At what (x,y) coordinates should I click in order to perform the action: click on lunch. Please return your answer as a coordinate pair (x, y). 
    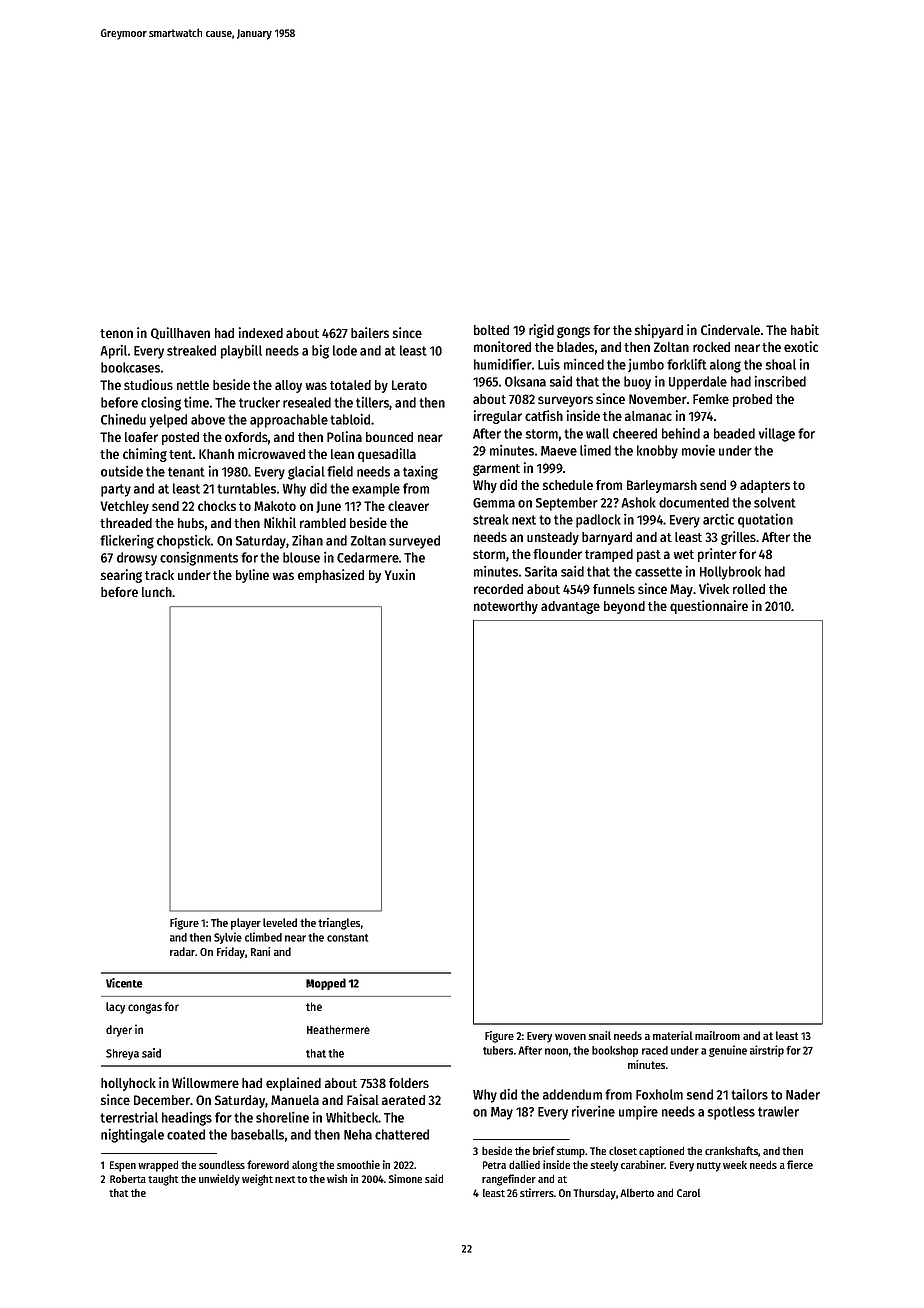
    Looking at the image, I should click on (157, 592).
